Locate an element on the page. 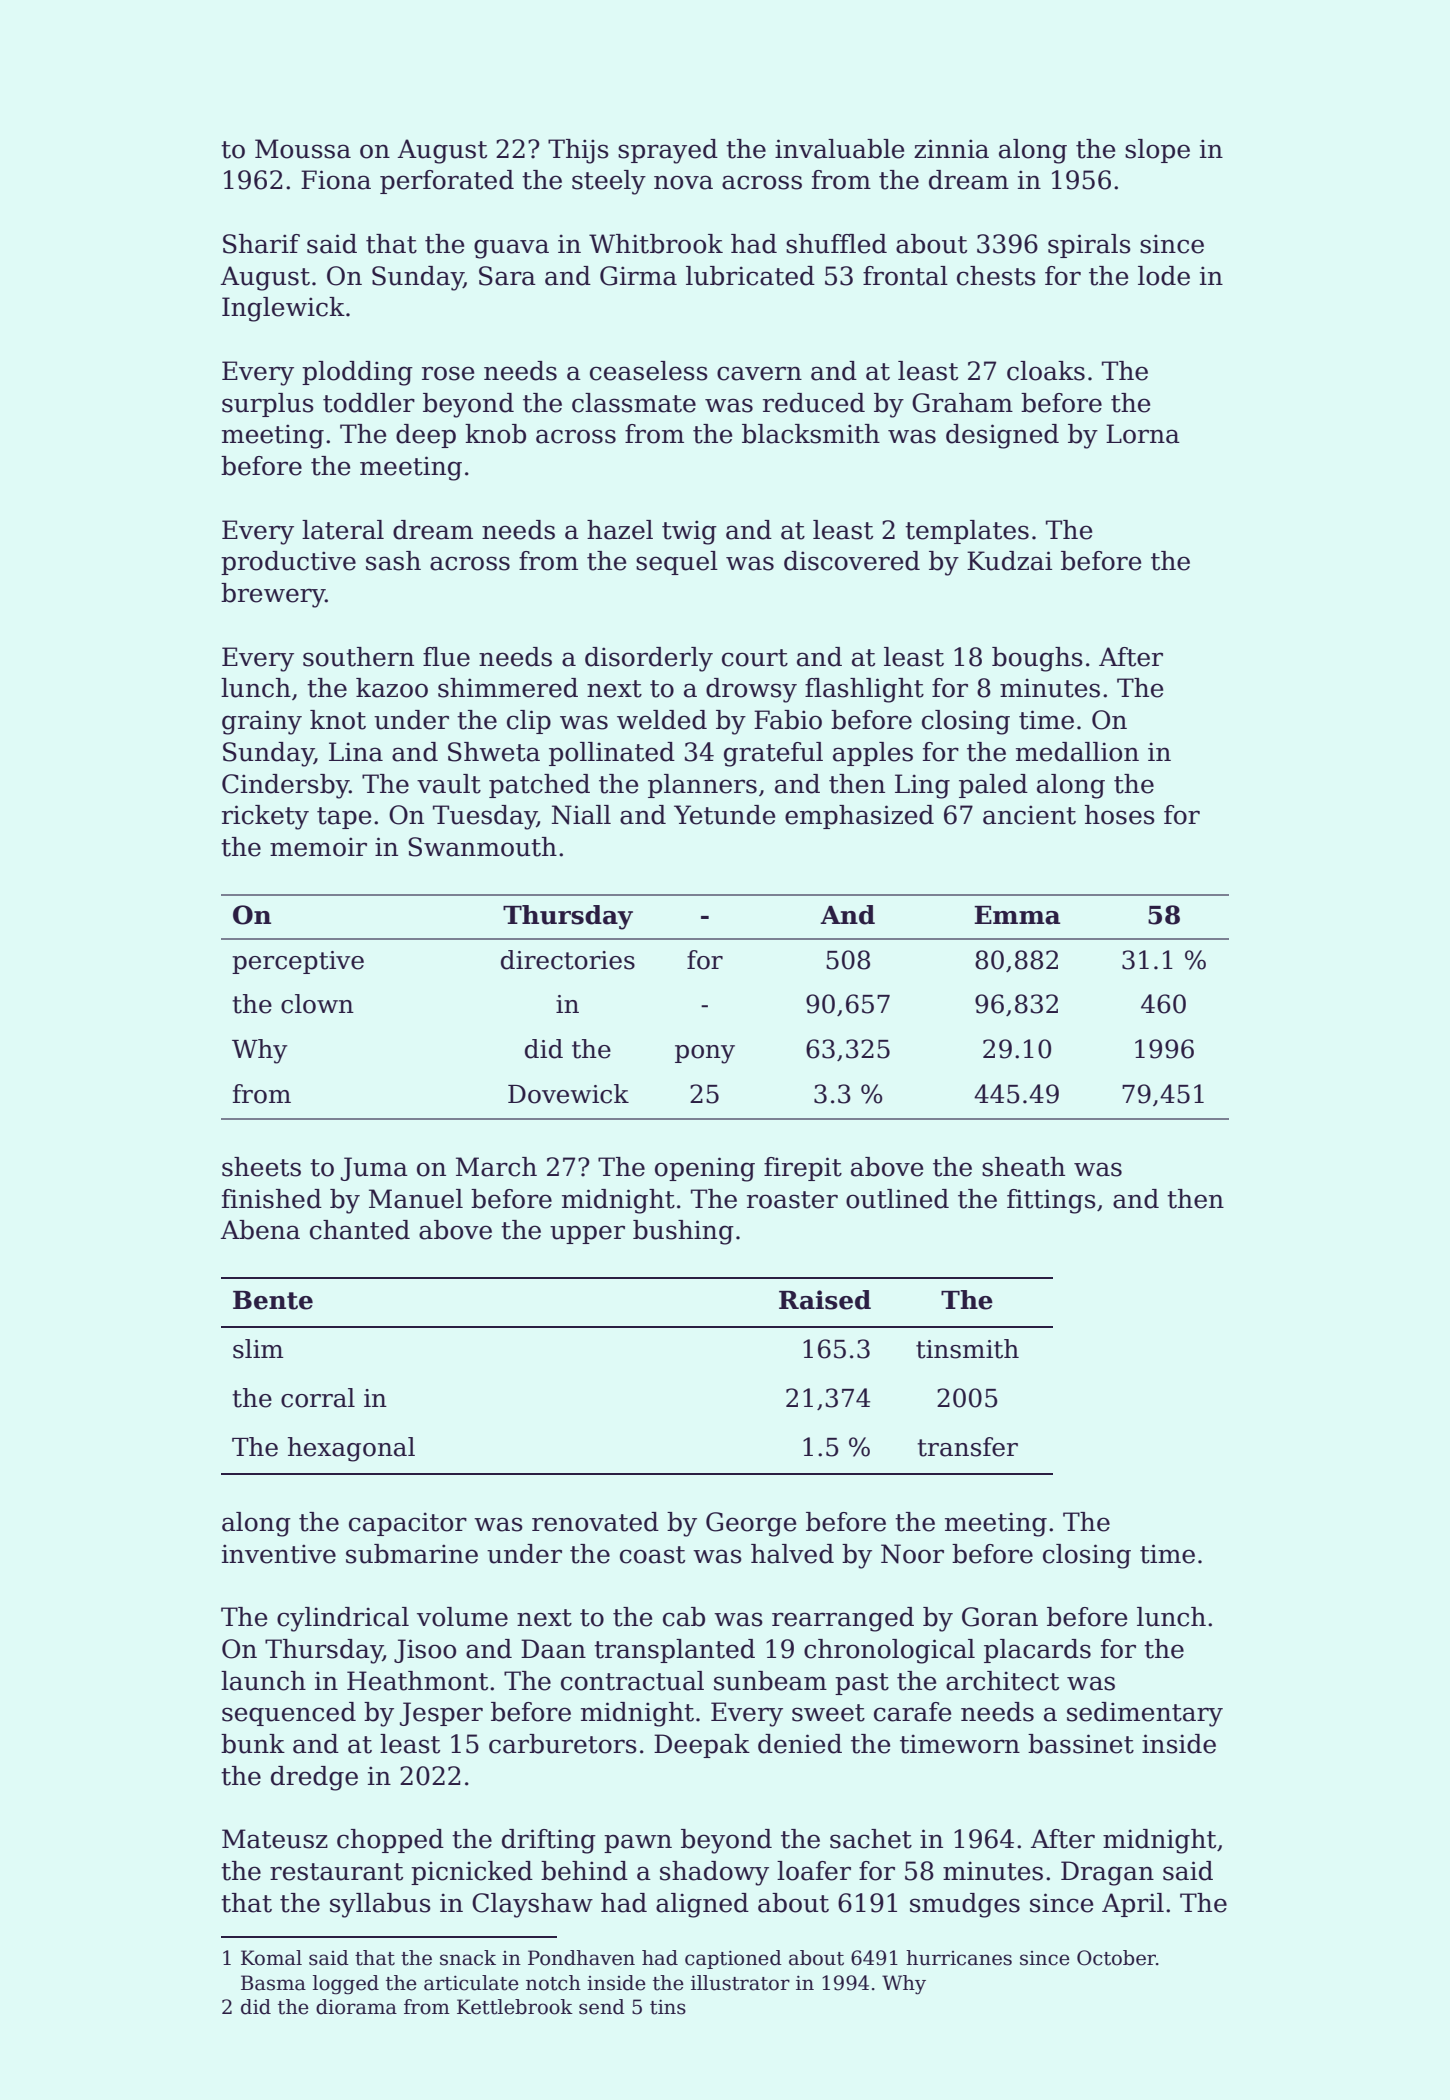 The width and height of the document is (1450, 2100). send is located at coordinates (602, 2007).
